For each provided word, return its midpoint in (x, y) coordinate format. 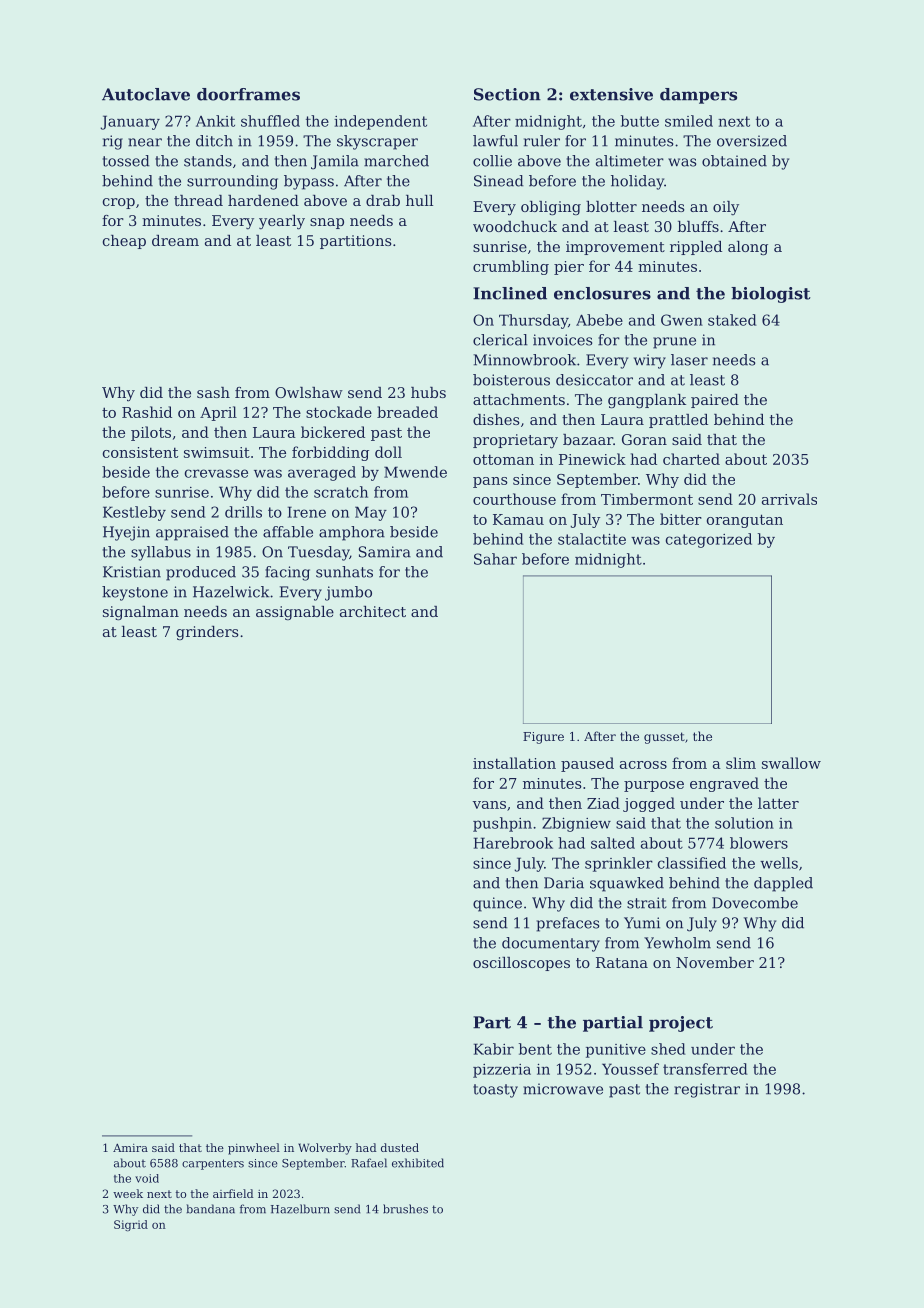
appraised (192, 533)
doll (388, 452)
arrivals (789, 499)
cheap (124, 242)
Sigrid (131, 1225)
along (748, 248)
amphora (352, 533)
